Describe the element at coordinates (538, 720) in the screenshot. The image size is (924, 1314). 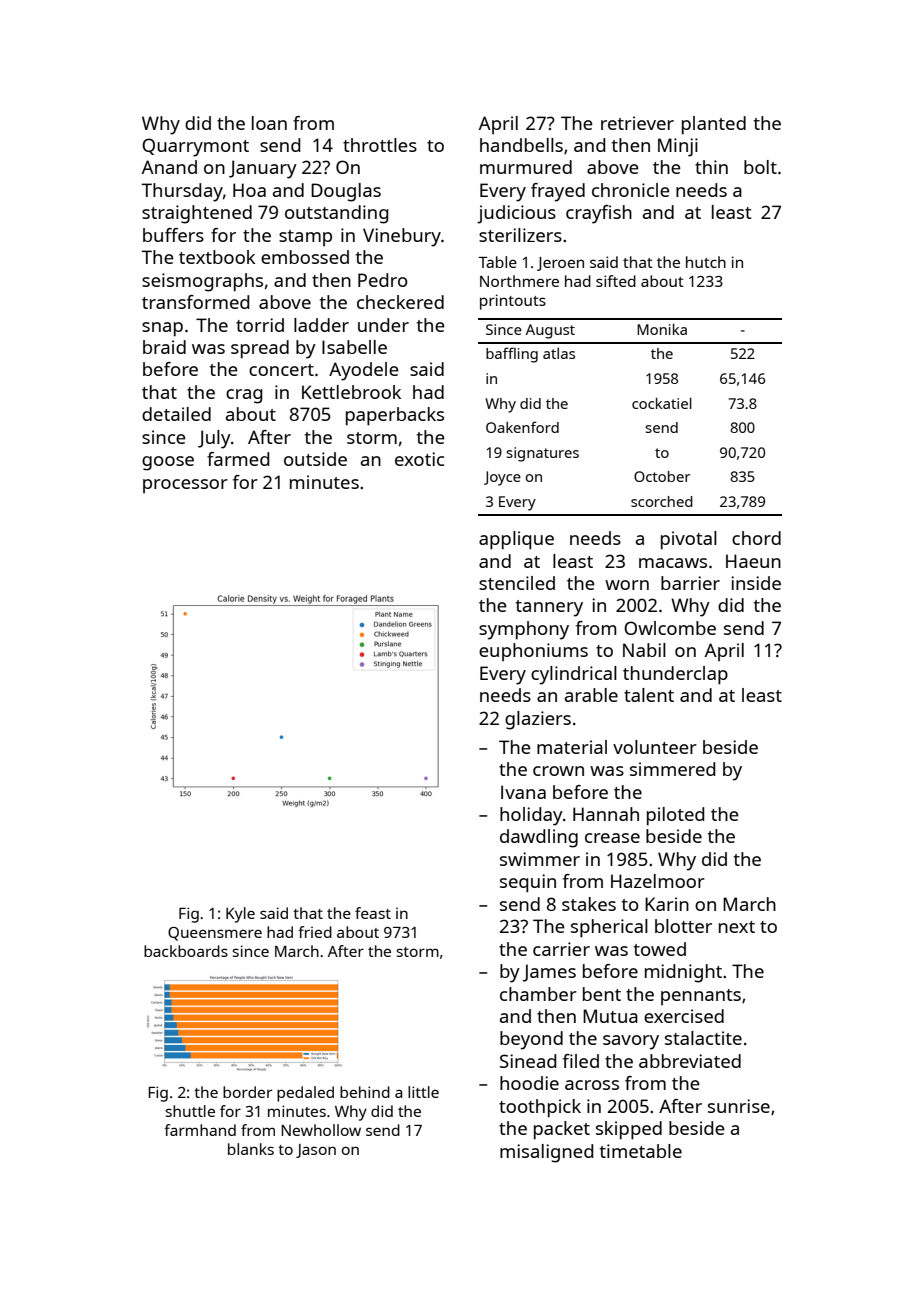
I see `glaziers` at that location.
